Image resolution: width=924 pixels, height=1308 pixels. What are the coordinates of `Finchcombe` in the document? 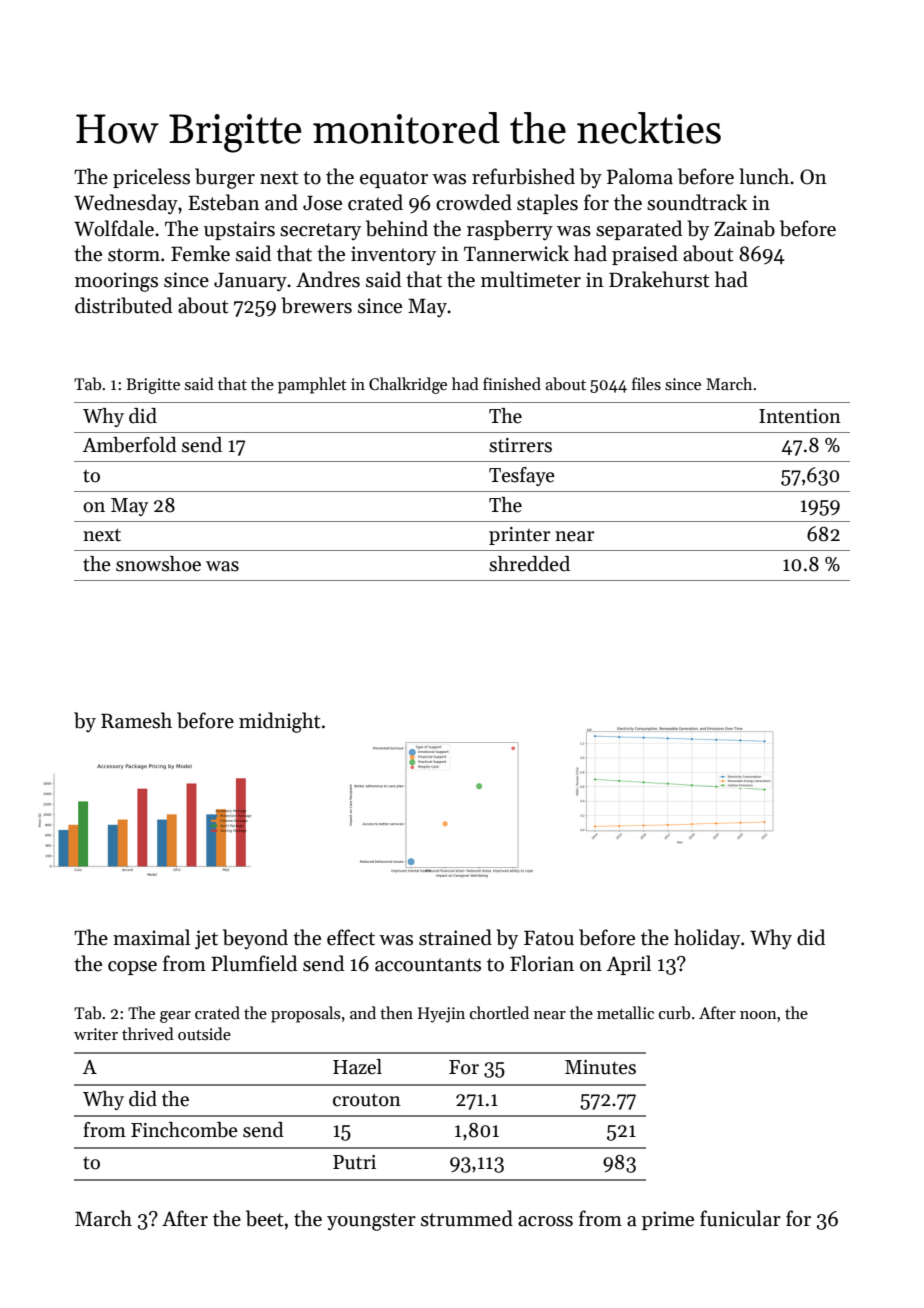 It's located at (184, 1130).
